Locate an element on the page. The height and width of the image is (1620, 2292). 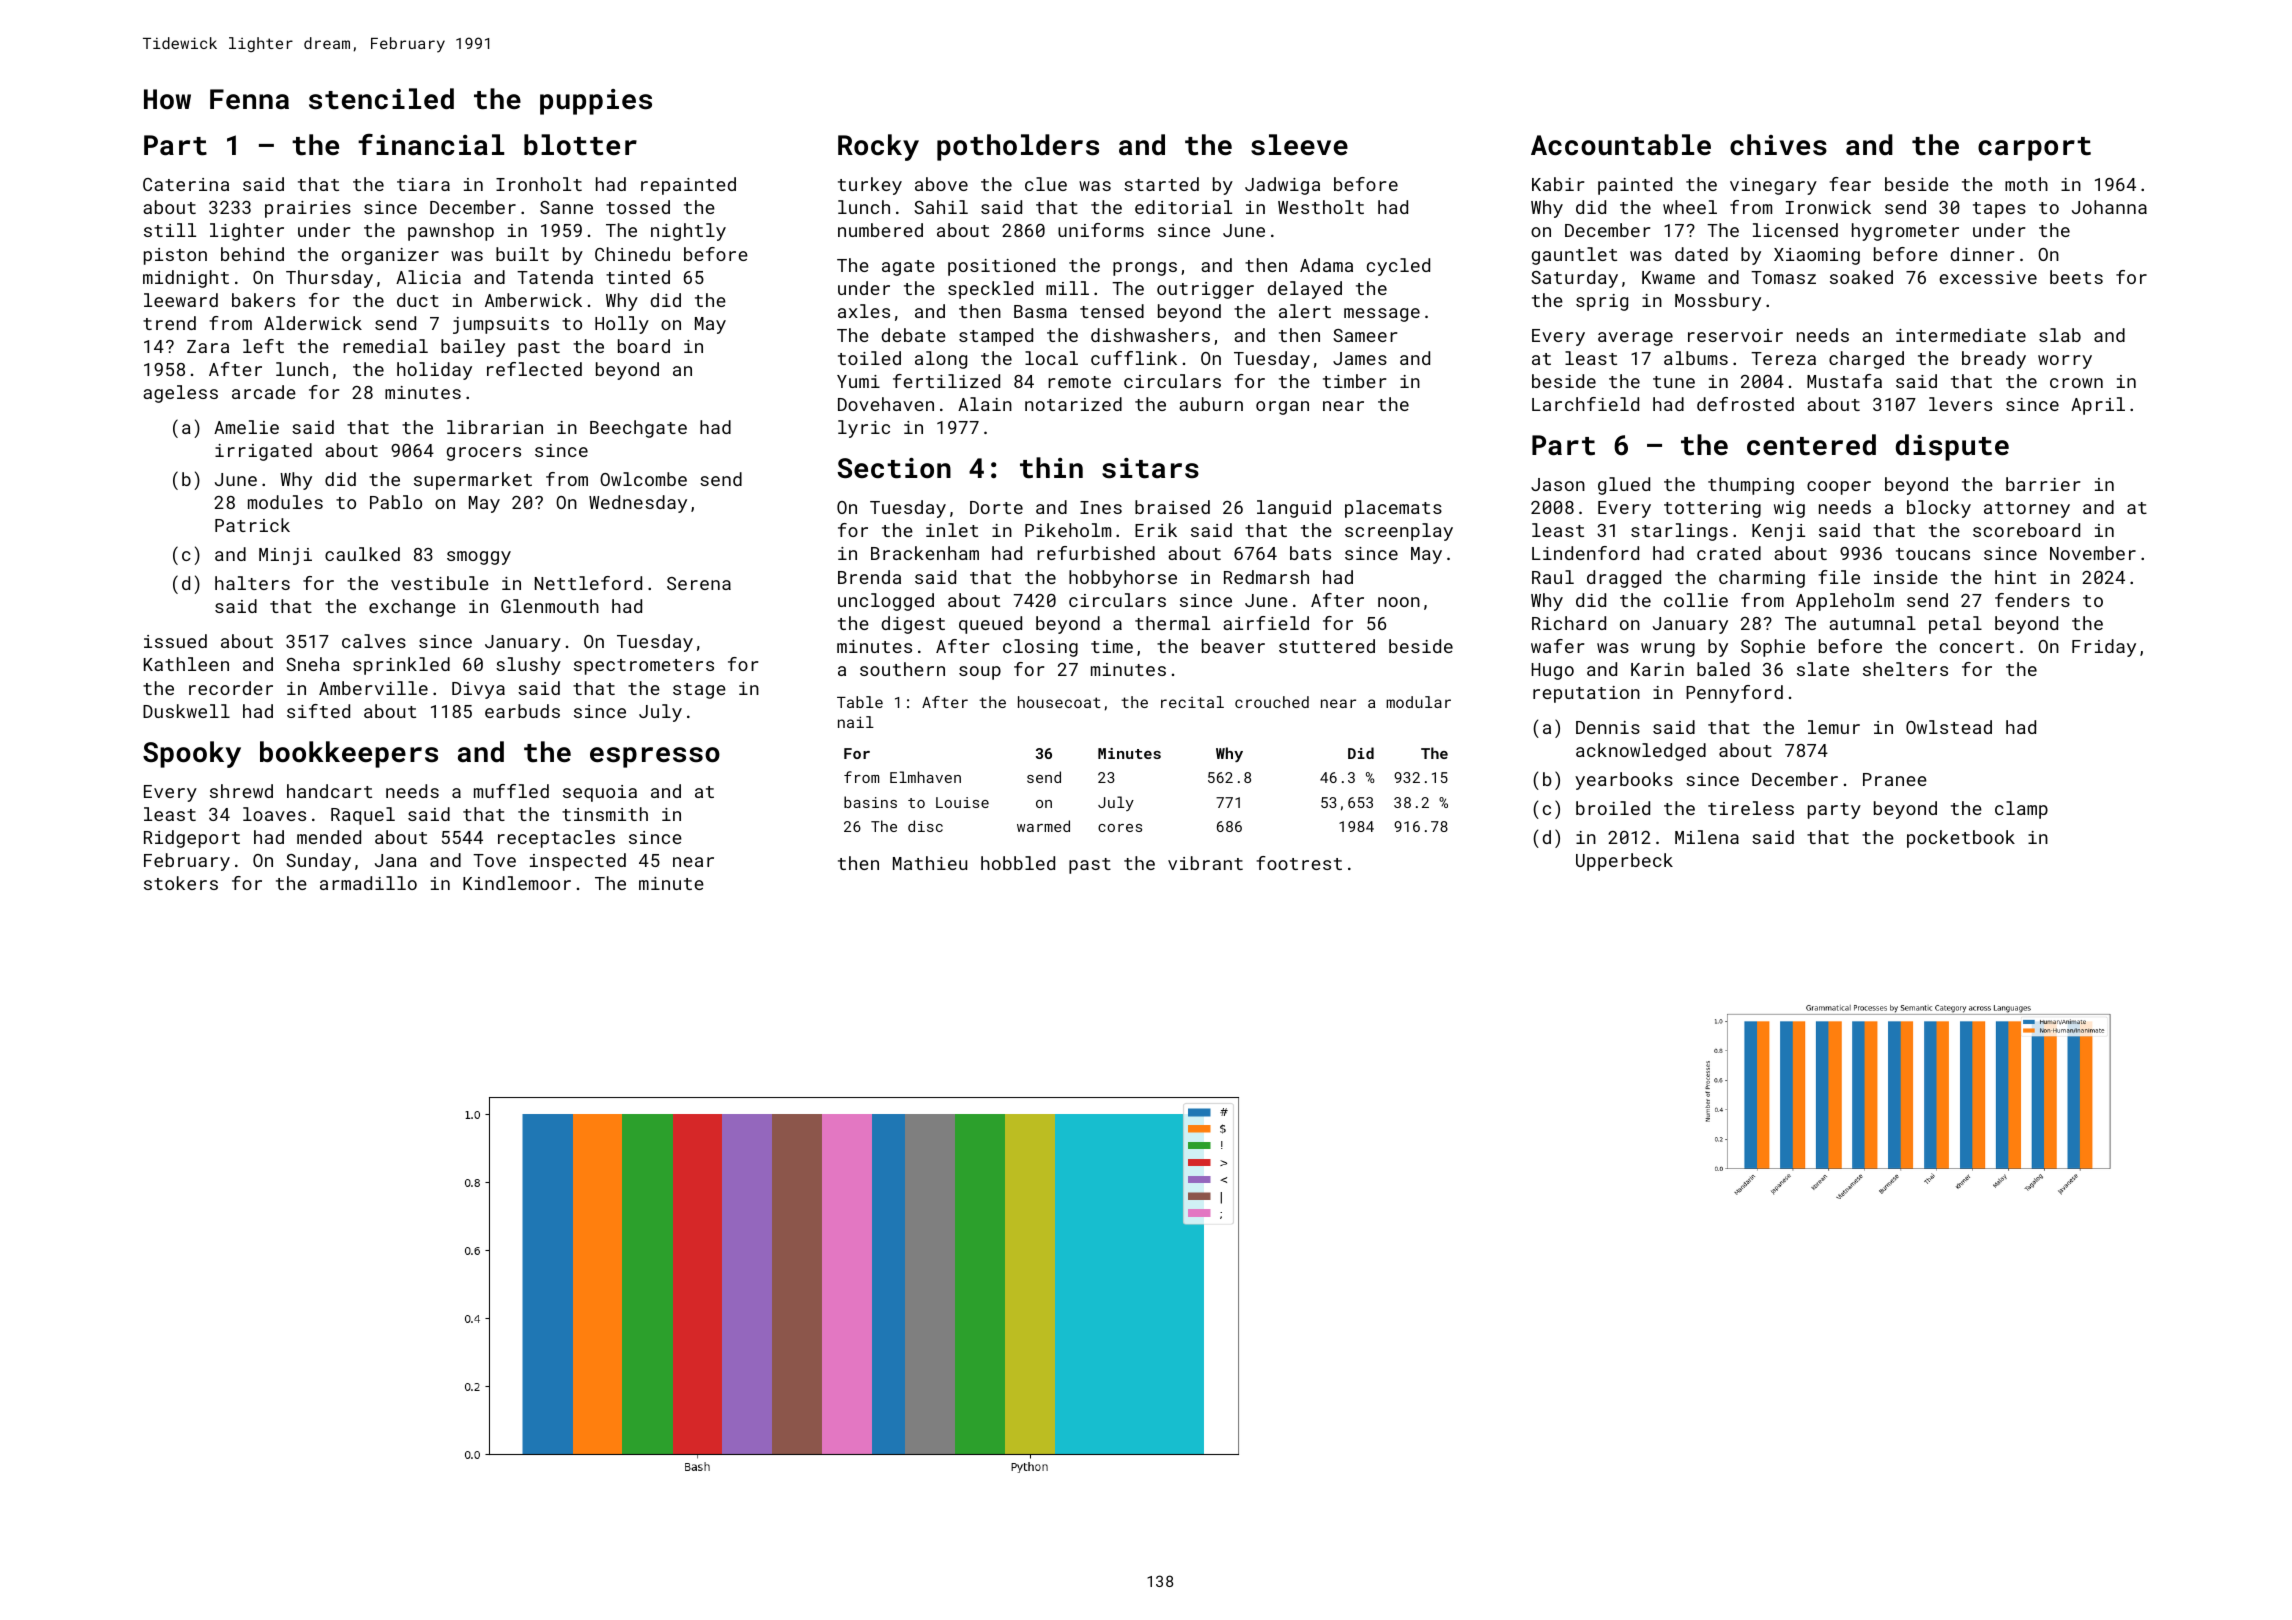
Caterina is located at coordinates (186, 184).
